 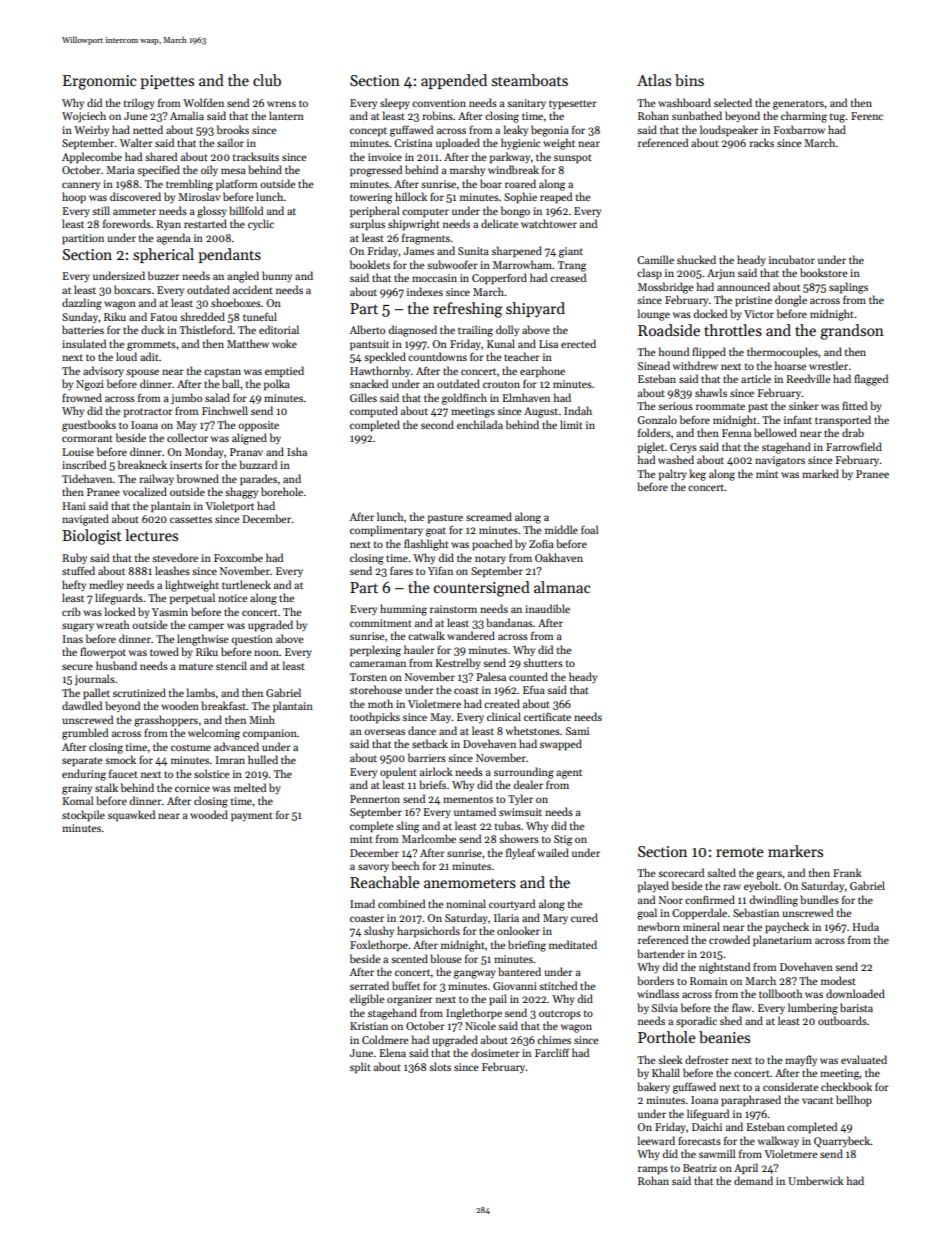 What do you see at coordinates (440, 1066) in the screenshot?
I see `slots` at bounding box center [440, 1066].
